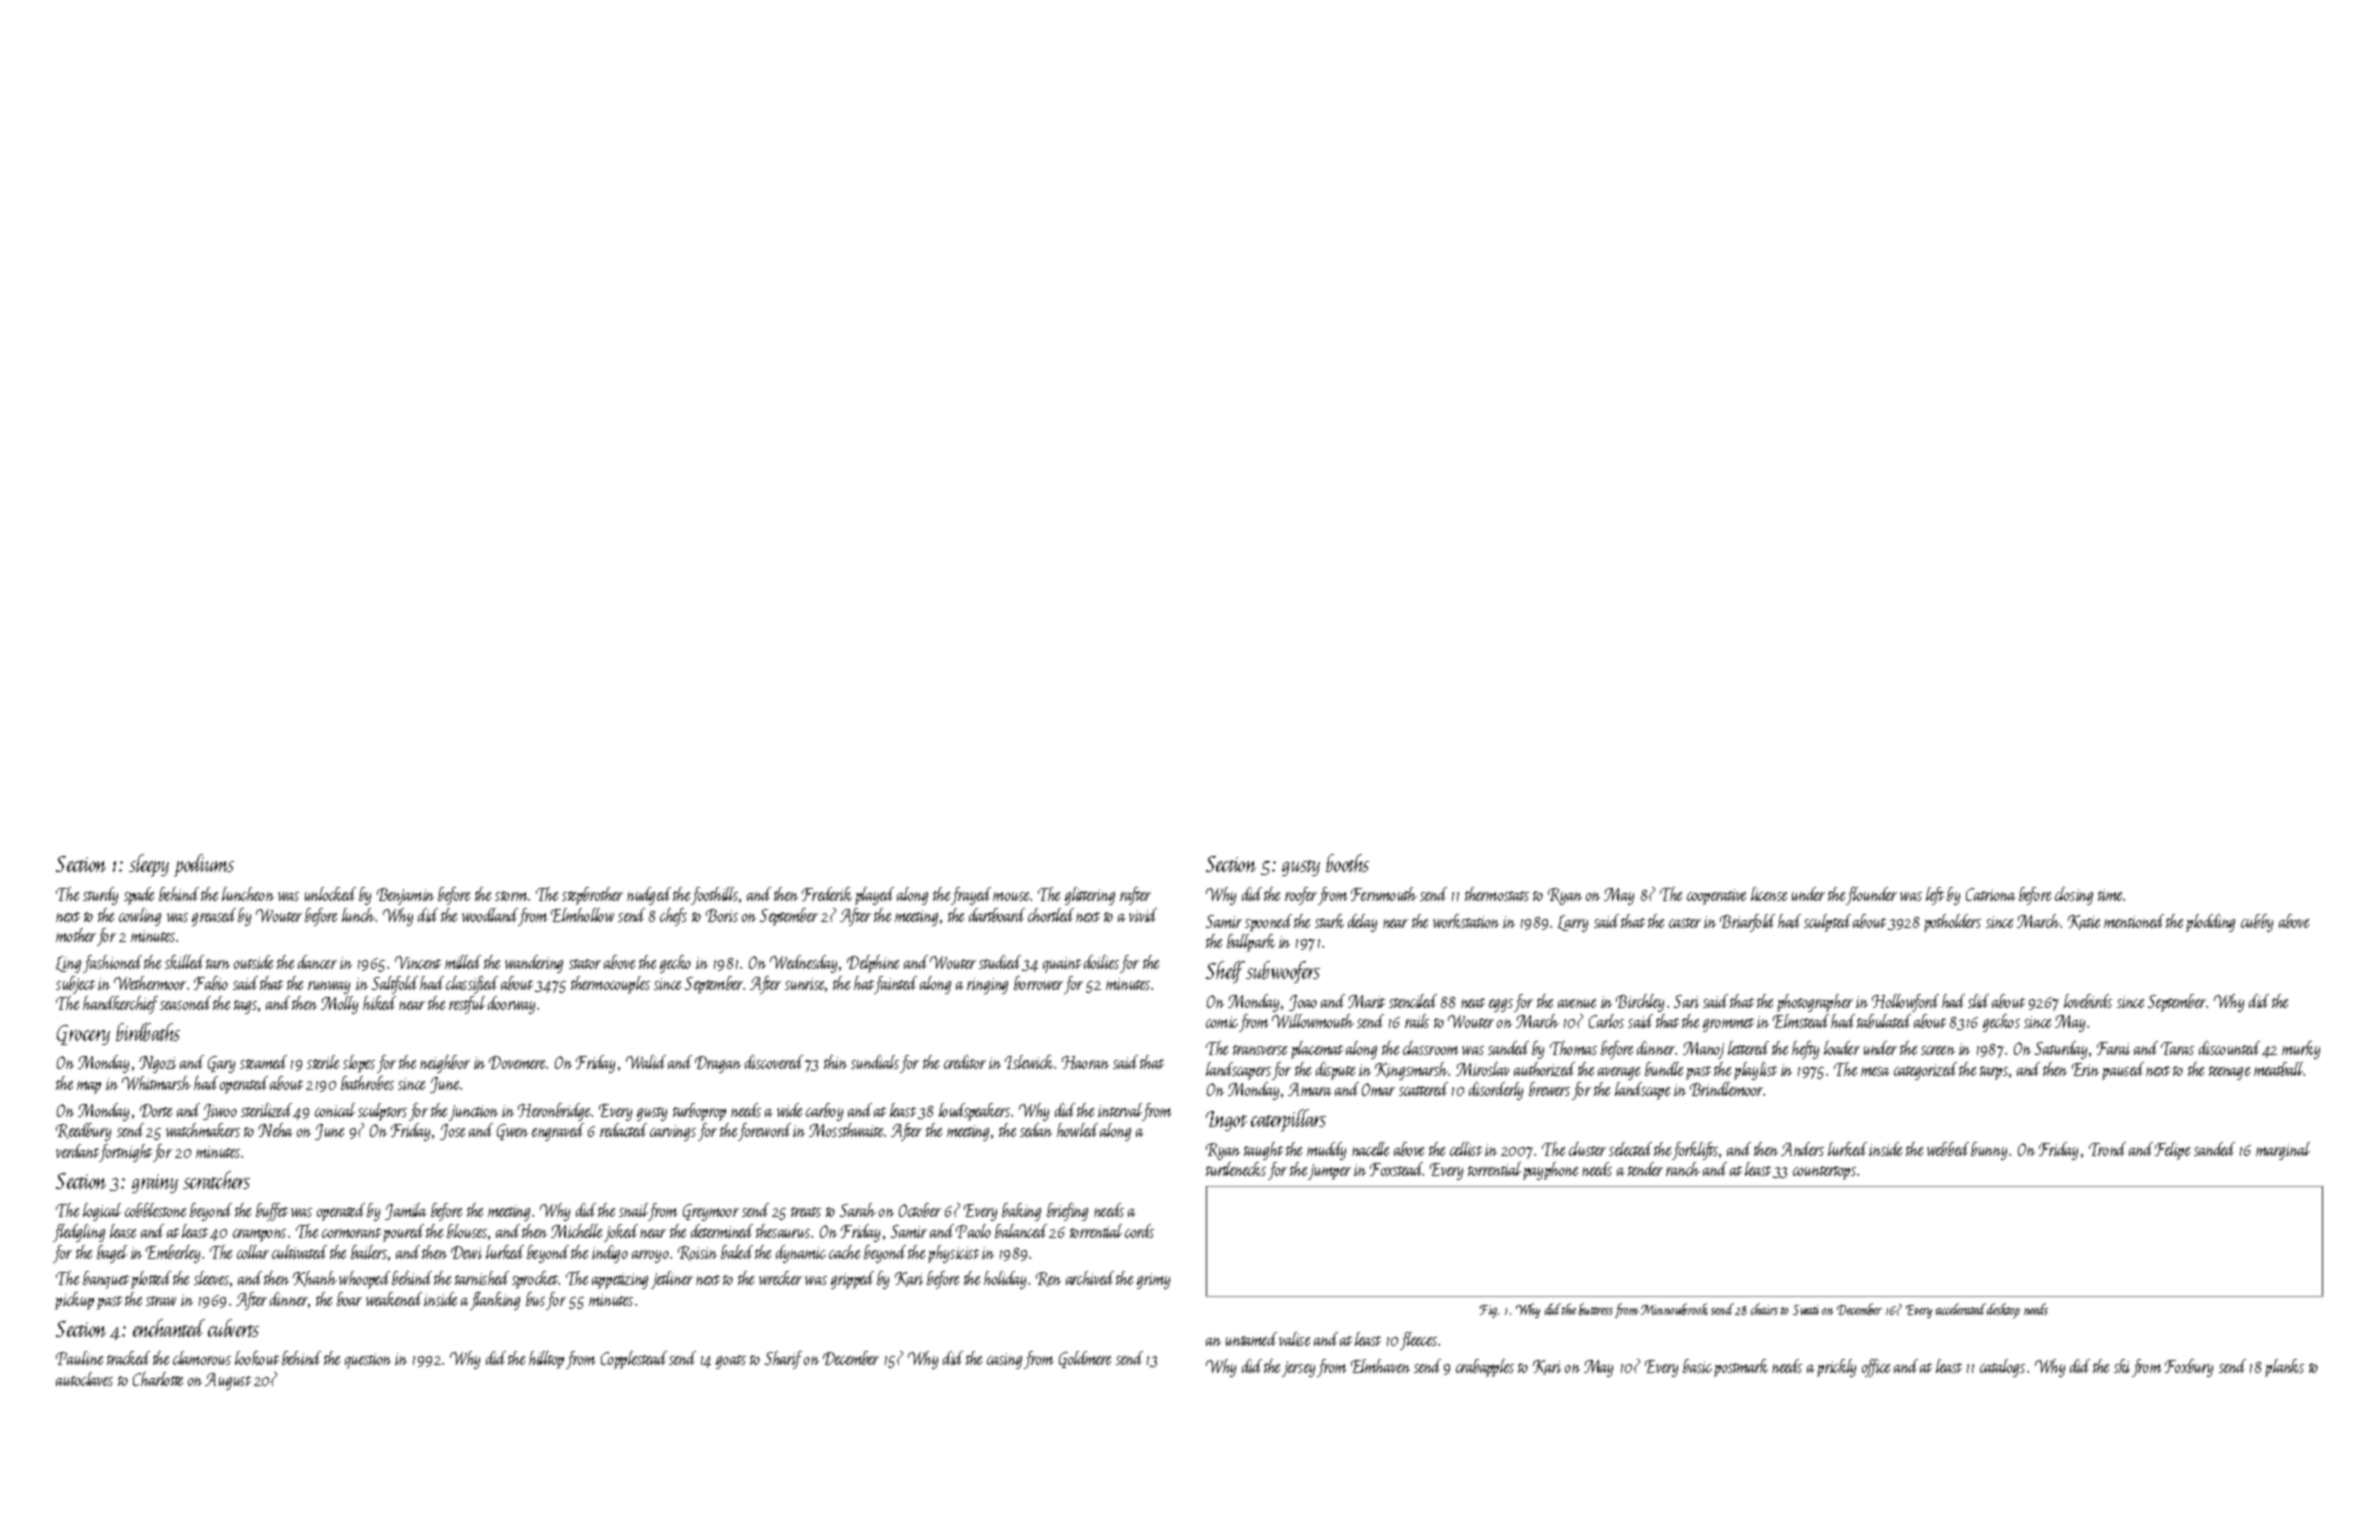 Image resolution: width=2380 pixels, height=1540 pixels. I want to click on Foxbury, so click(2189, 1368).
